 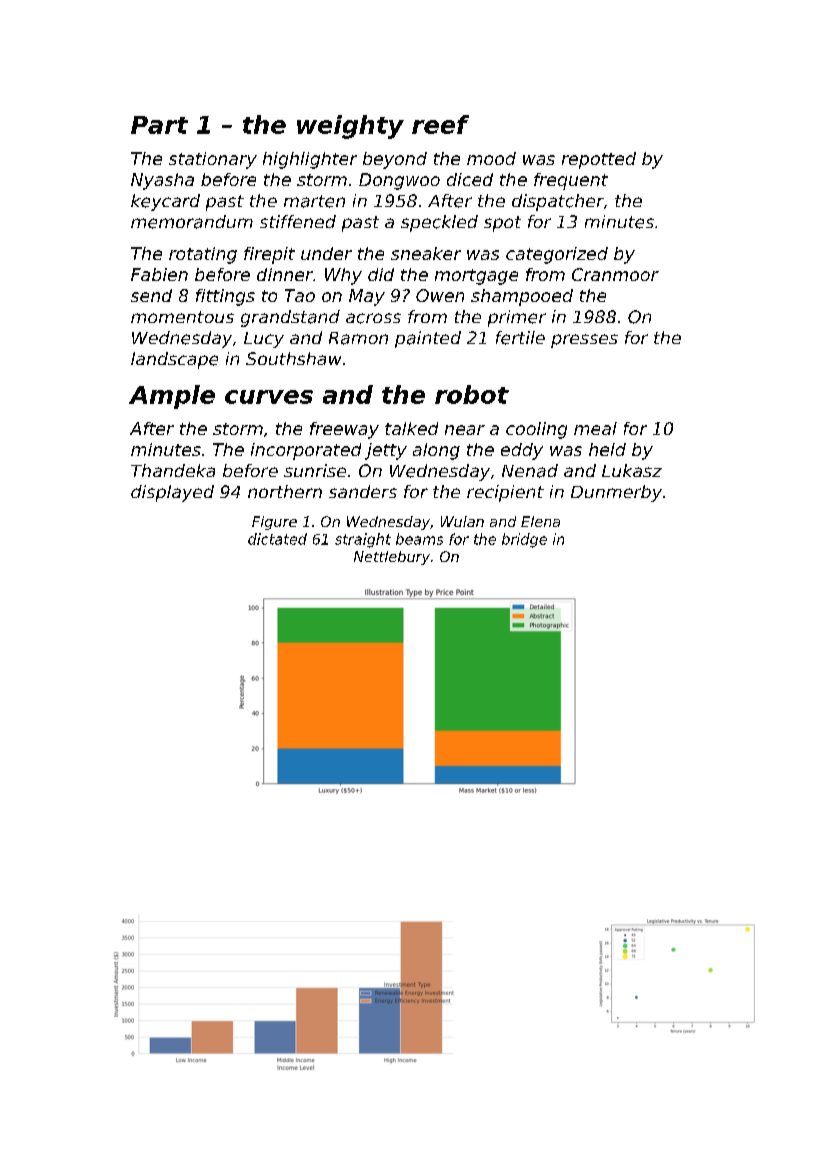 I want to click on Dunmerby, so click(x=616, y=493).
